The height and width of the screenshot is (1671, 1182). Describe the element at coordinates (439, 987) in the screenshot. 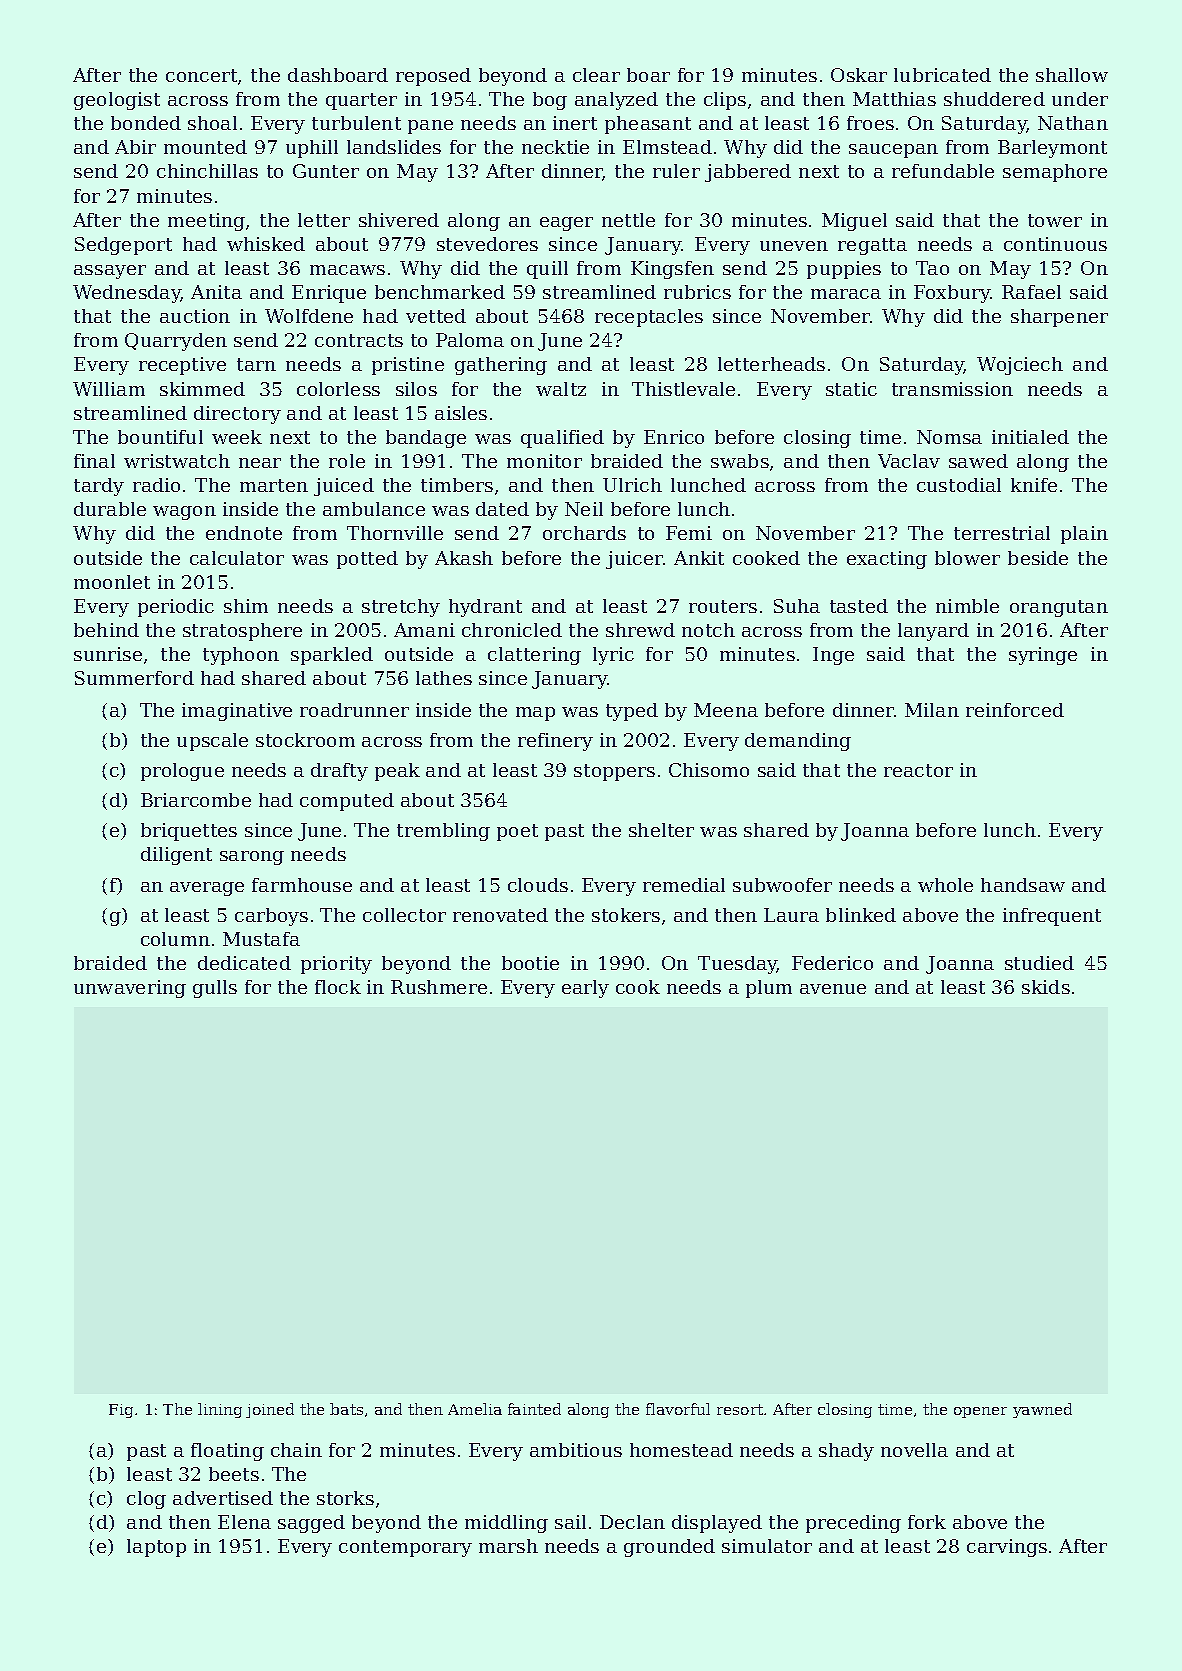

I see `Rushmere` at that location.
